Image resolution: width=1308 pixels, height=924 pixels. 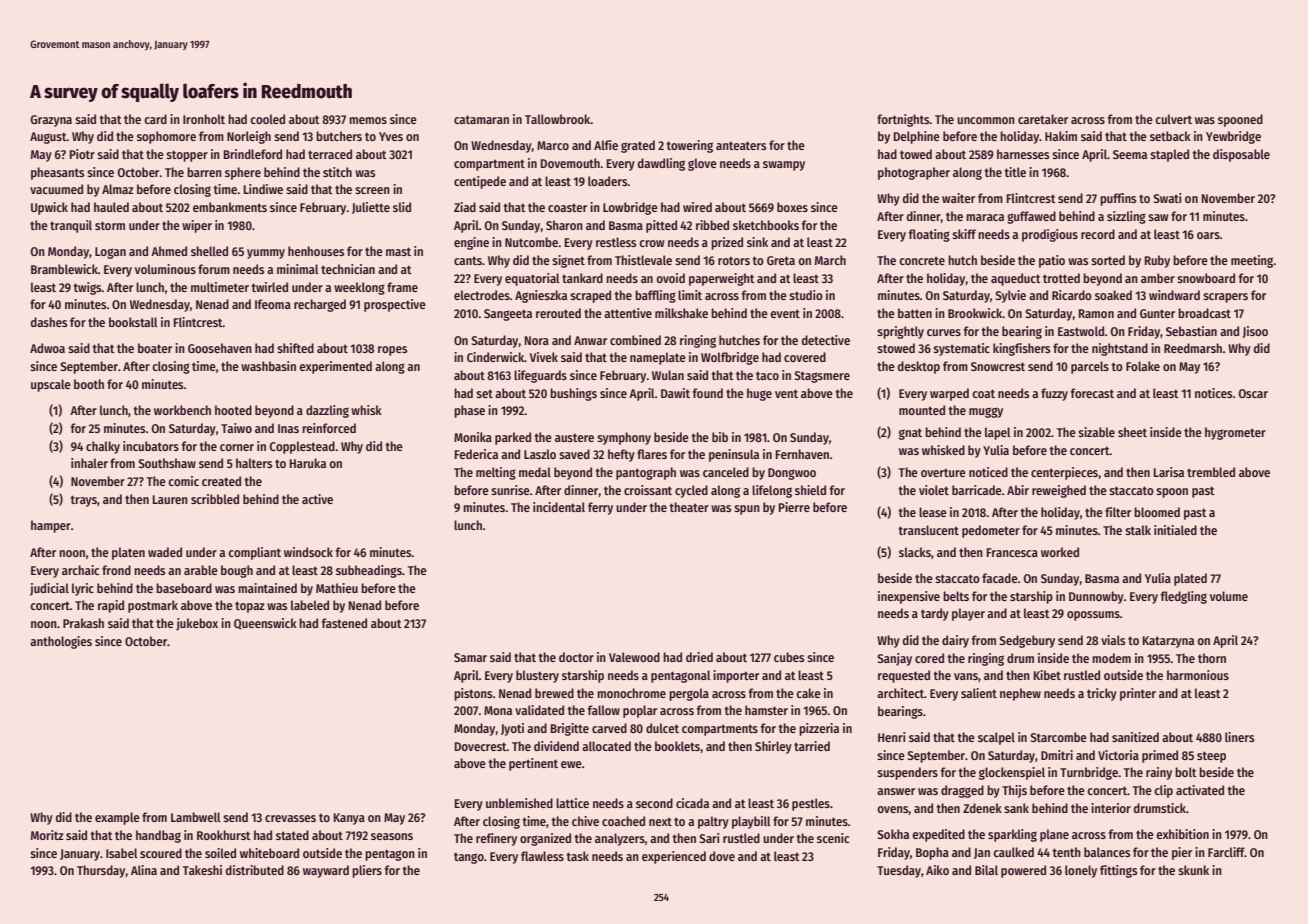 I want to click on trays, so click(x=84, y=501).
